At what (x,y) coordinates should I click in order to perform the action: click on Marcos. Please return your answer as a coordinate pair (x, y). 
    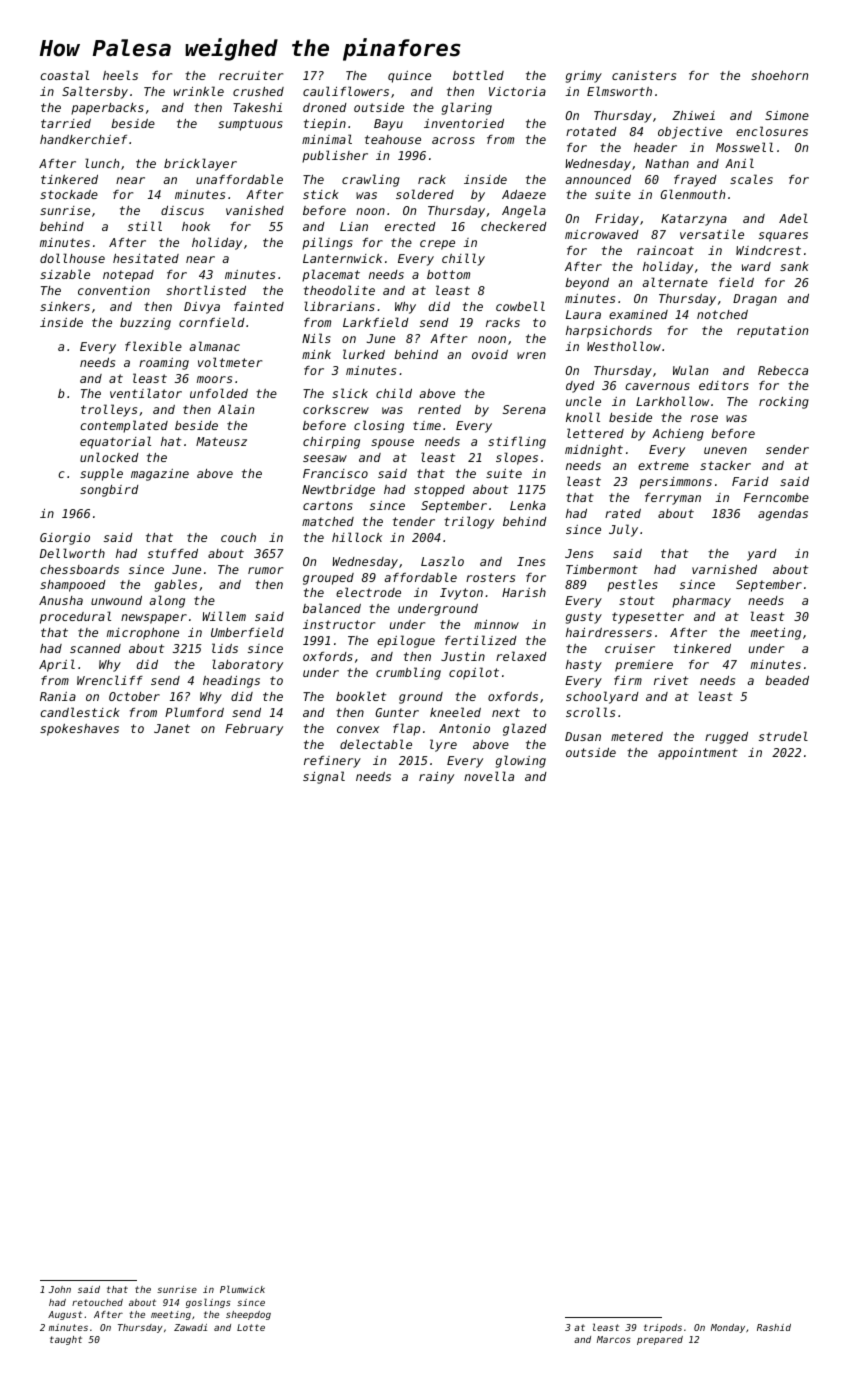
    Looking at the image, I should click on (614, 1339).
